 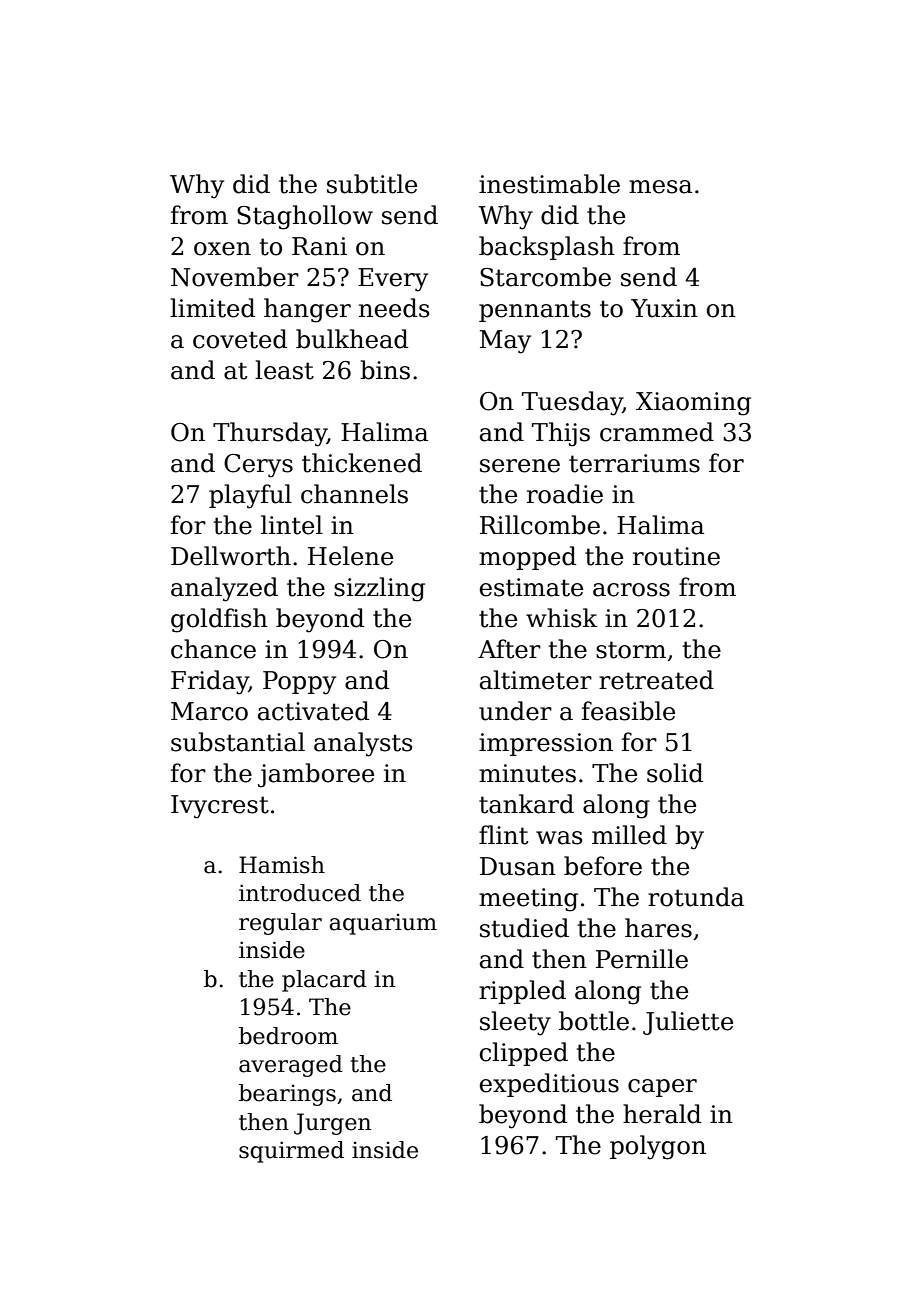 I want to click on needs, so click(x=394, y=308).
